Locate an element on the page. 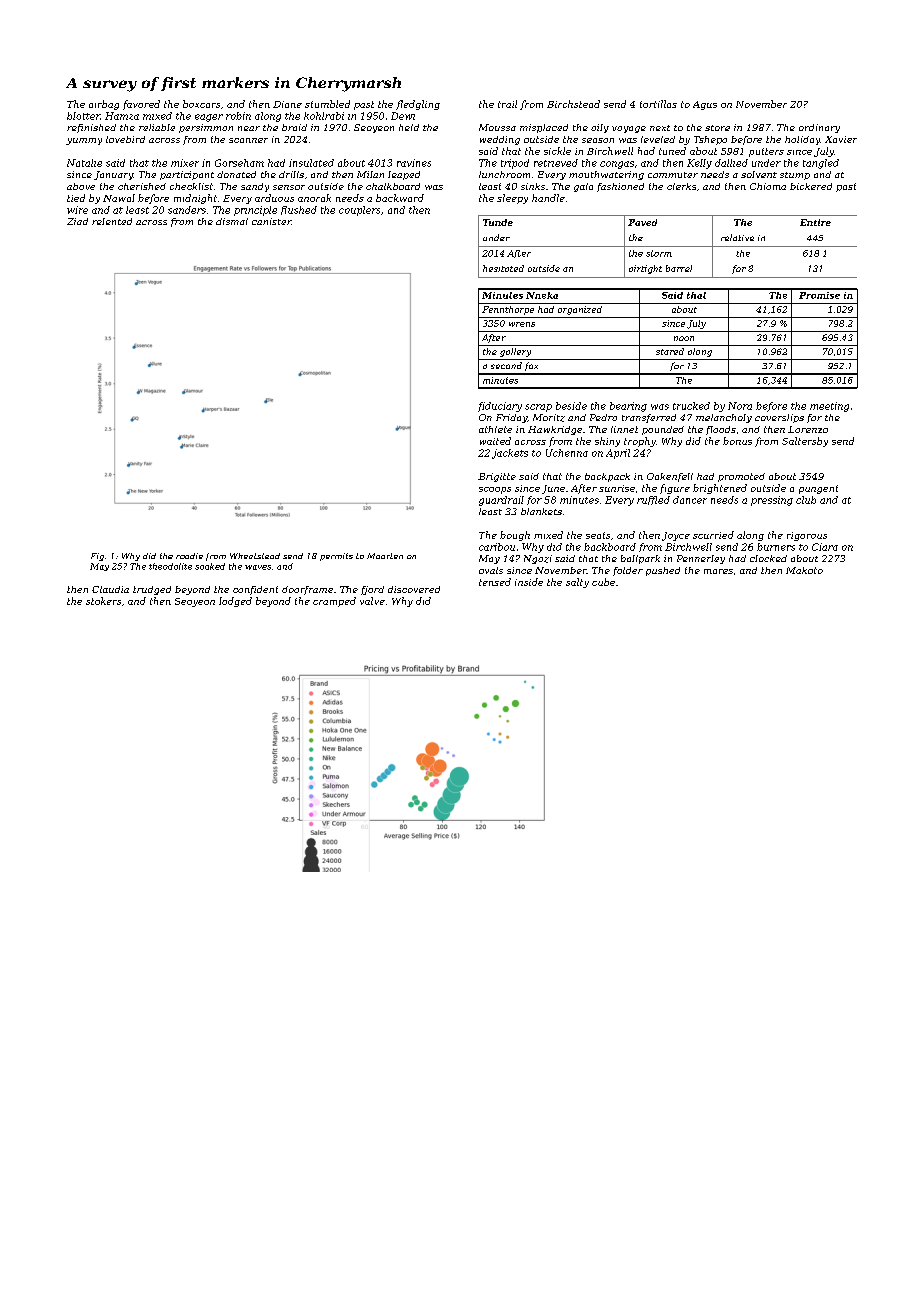  retrieved is located at coordinates (556, 163).
